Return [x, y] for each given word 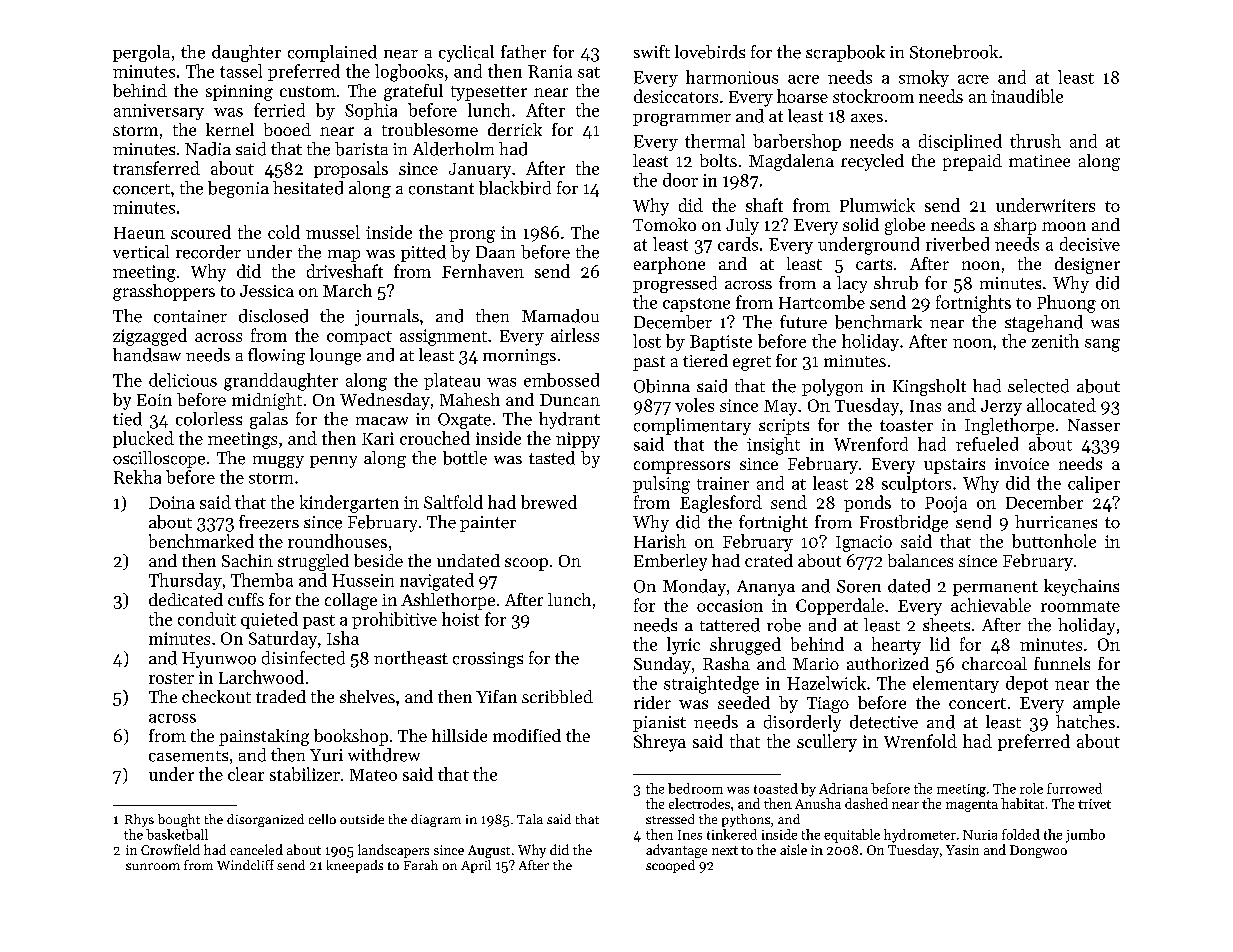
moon [1064, 226]
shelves [367, 696]
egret [752, 363]
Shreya [660, 743]
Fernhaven [483, 271]
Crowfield [170, 849]
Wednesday [385, 401]
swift [652, 51]
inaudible [1027, 96]
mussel [333, 232]
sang [1102, 345]
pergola [141, 53]
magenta [972, 806]
